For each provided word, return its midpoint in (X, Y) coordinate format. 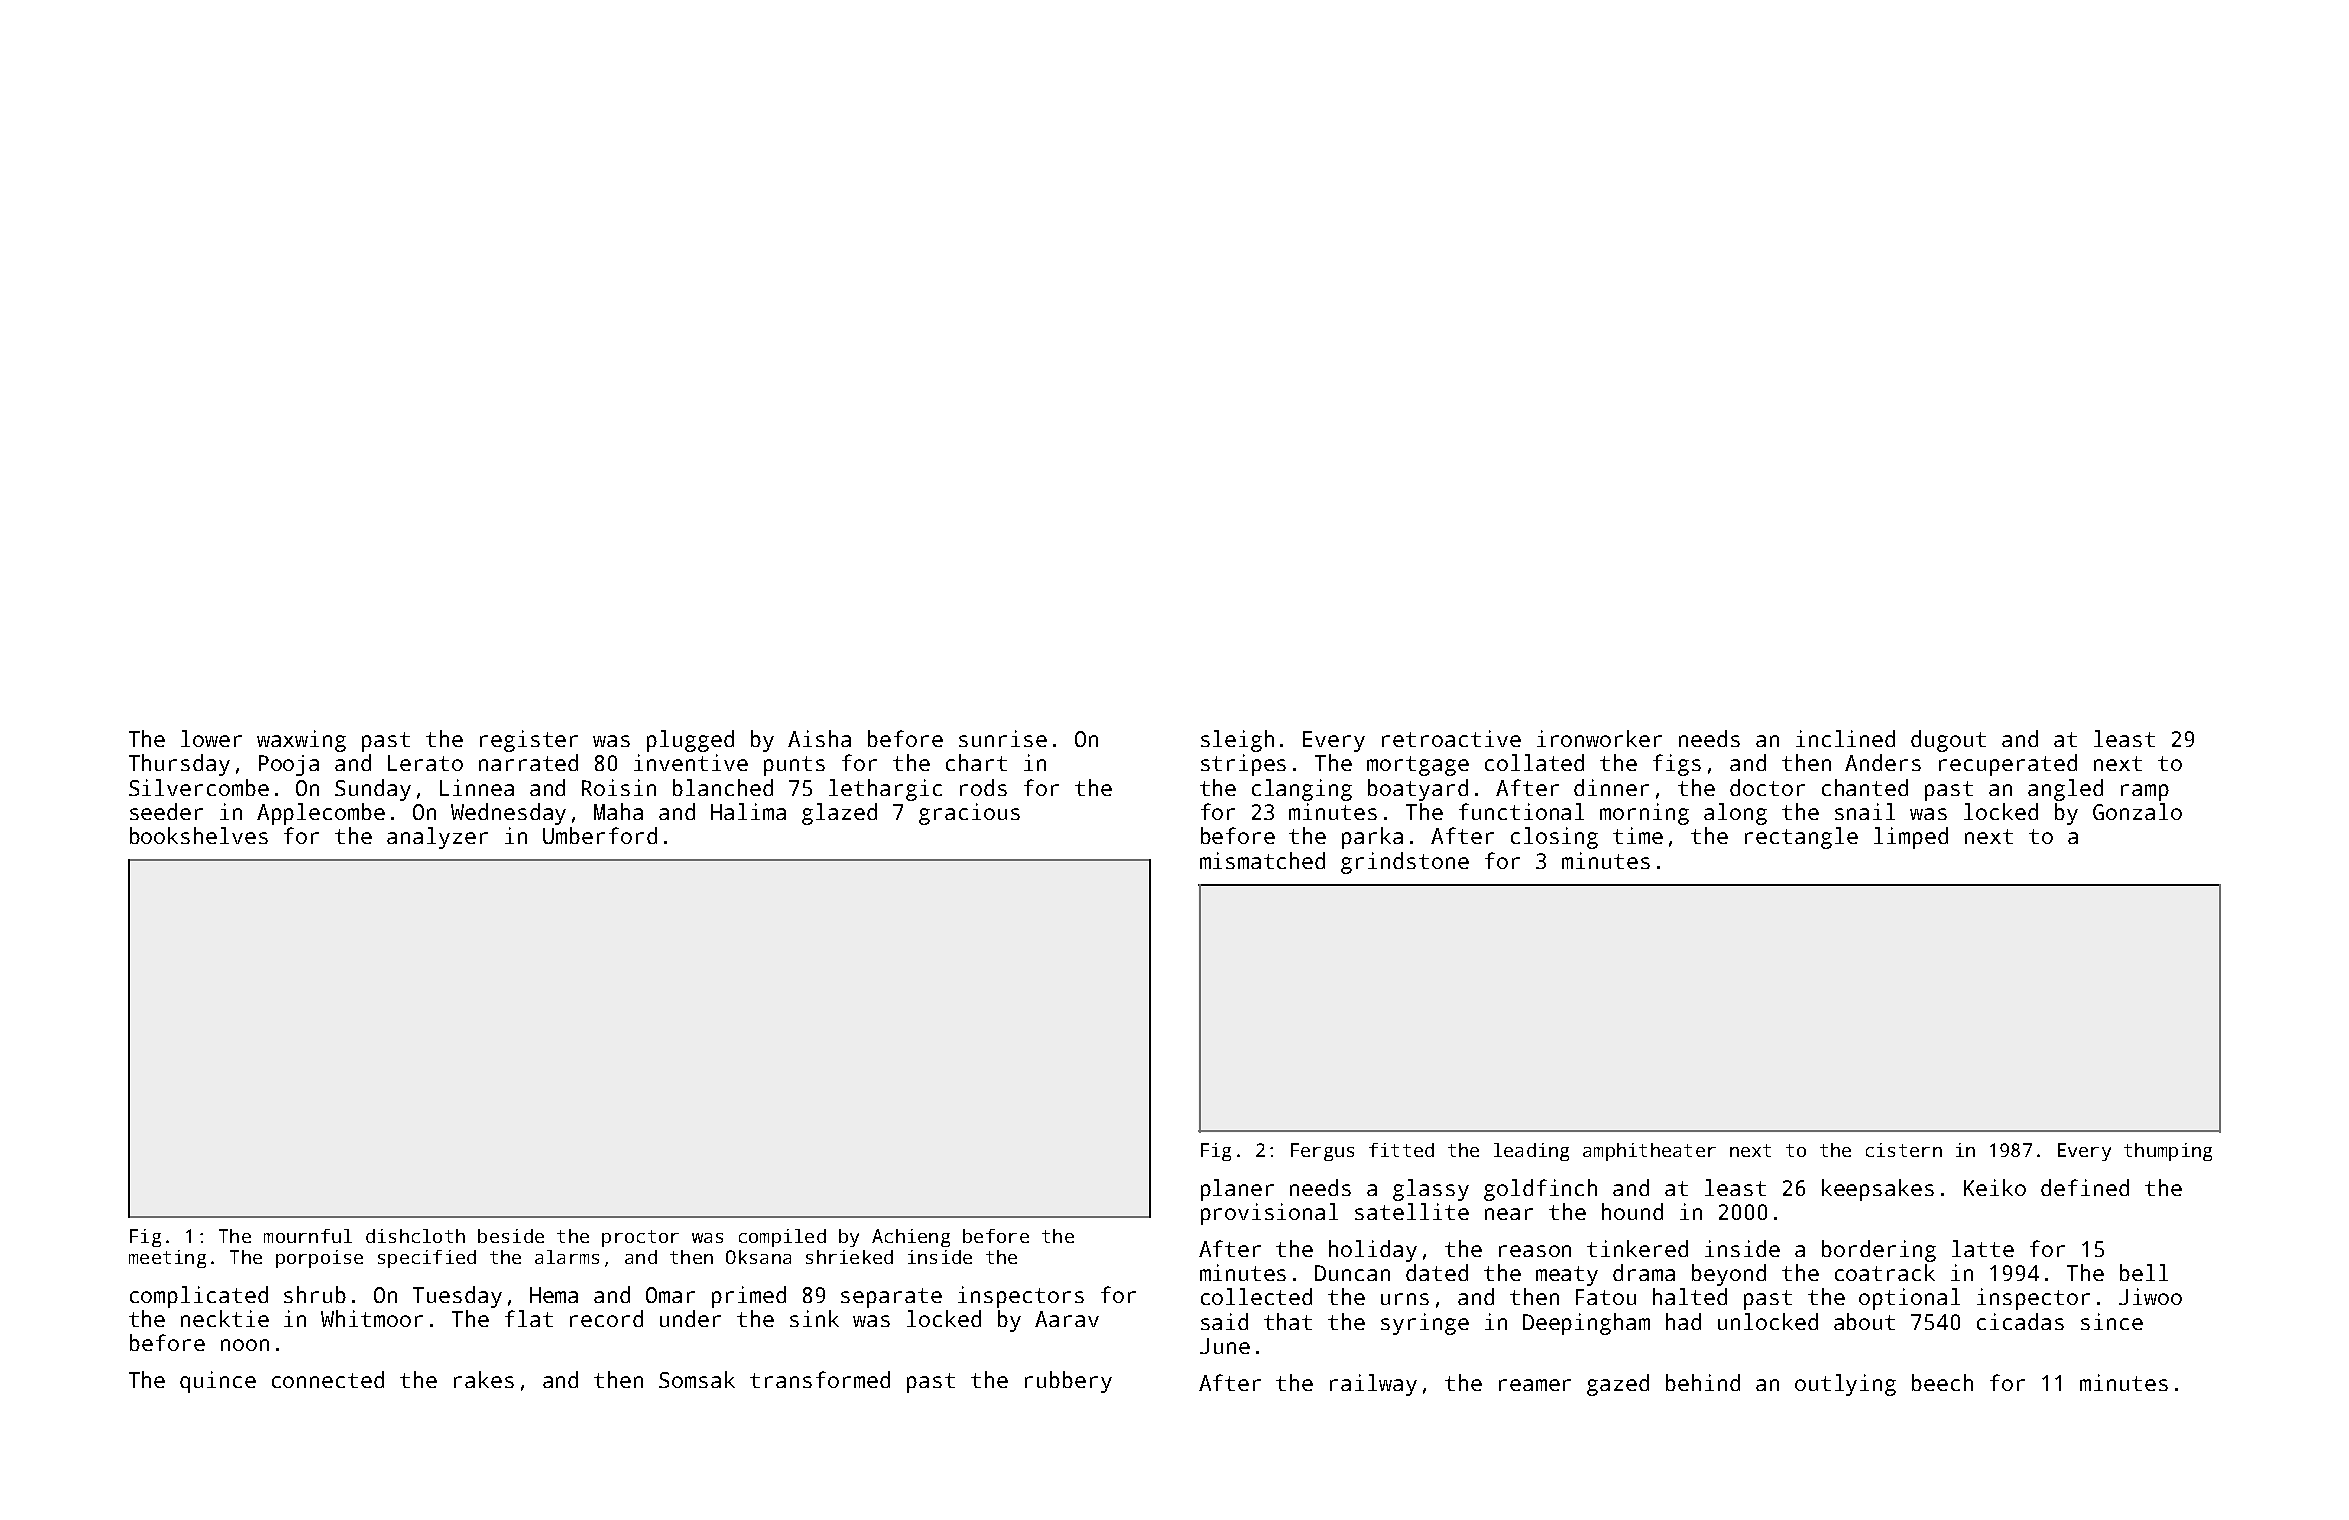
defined (2085, 1187)
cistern (1904, 1150)
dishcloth (415, 1236)
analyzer (437, 838)
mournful (308, 1236)
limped (1911, 838)
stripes (1243, 765)
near (1509, 1214)
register (529, 741)
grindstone (1405, 863)
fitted (1401, 1150)
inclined (1845, 738)
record (606, 1318)
